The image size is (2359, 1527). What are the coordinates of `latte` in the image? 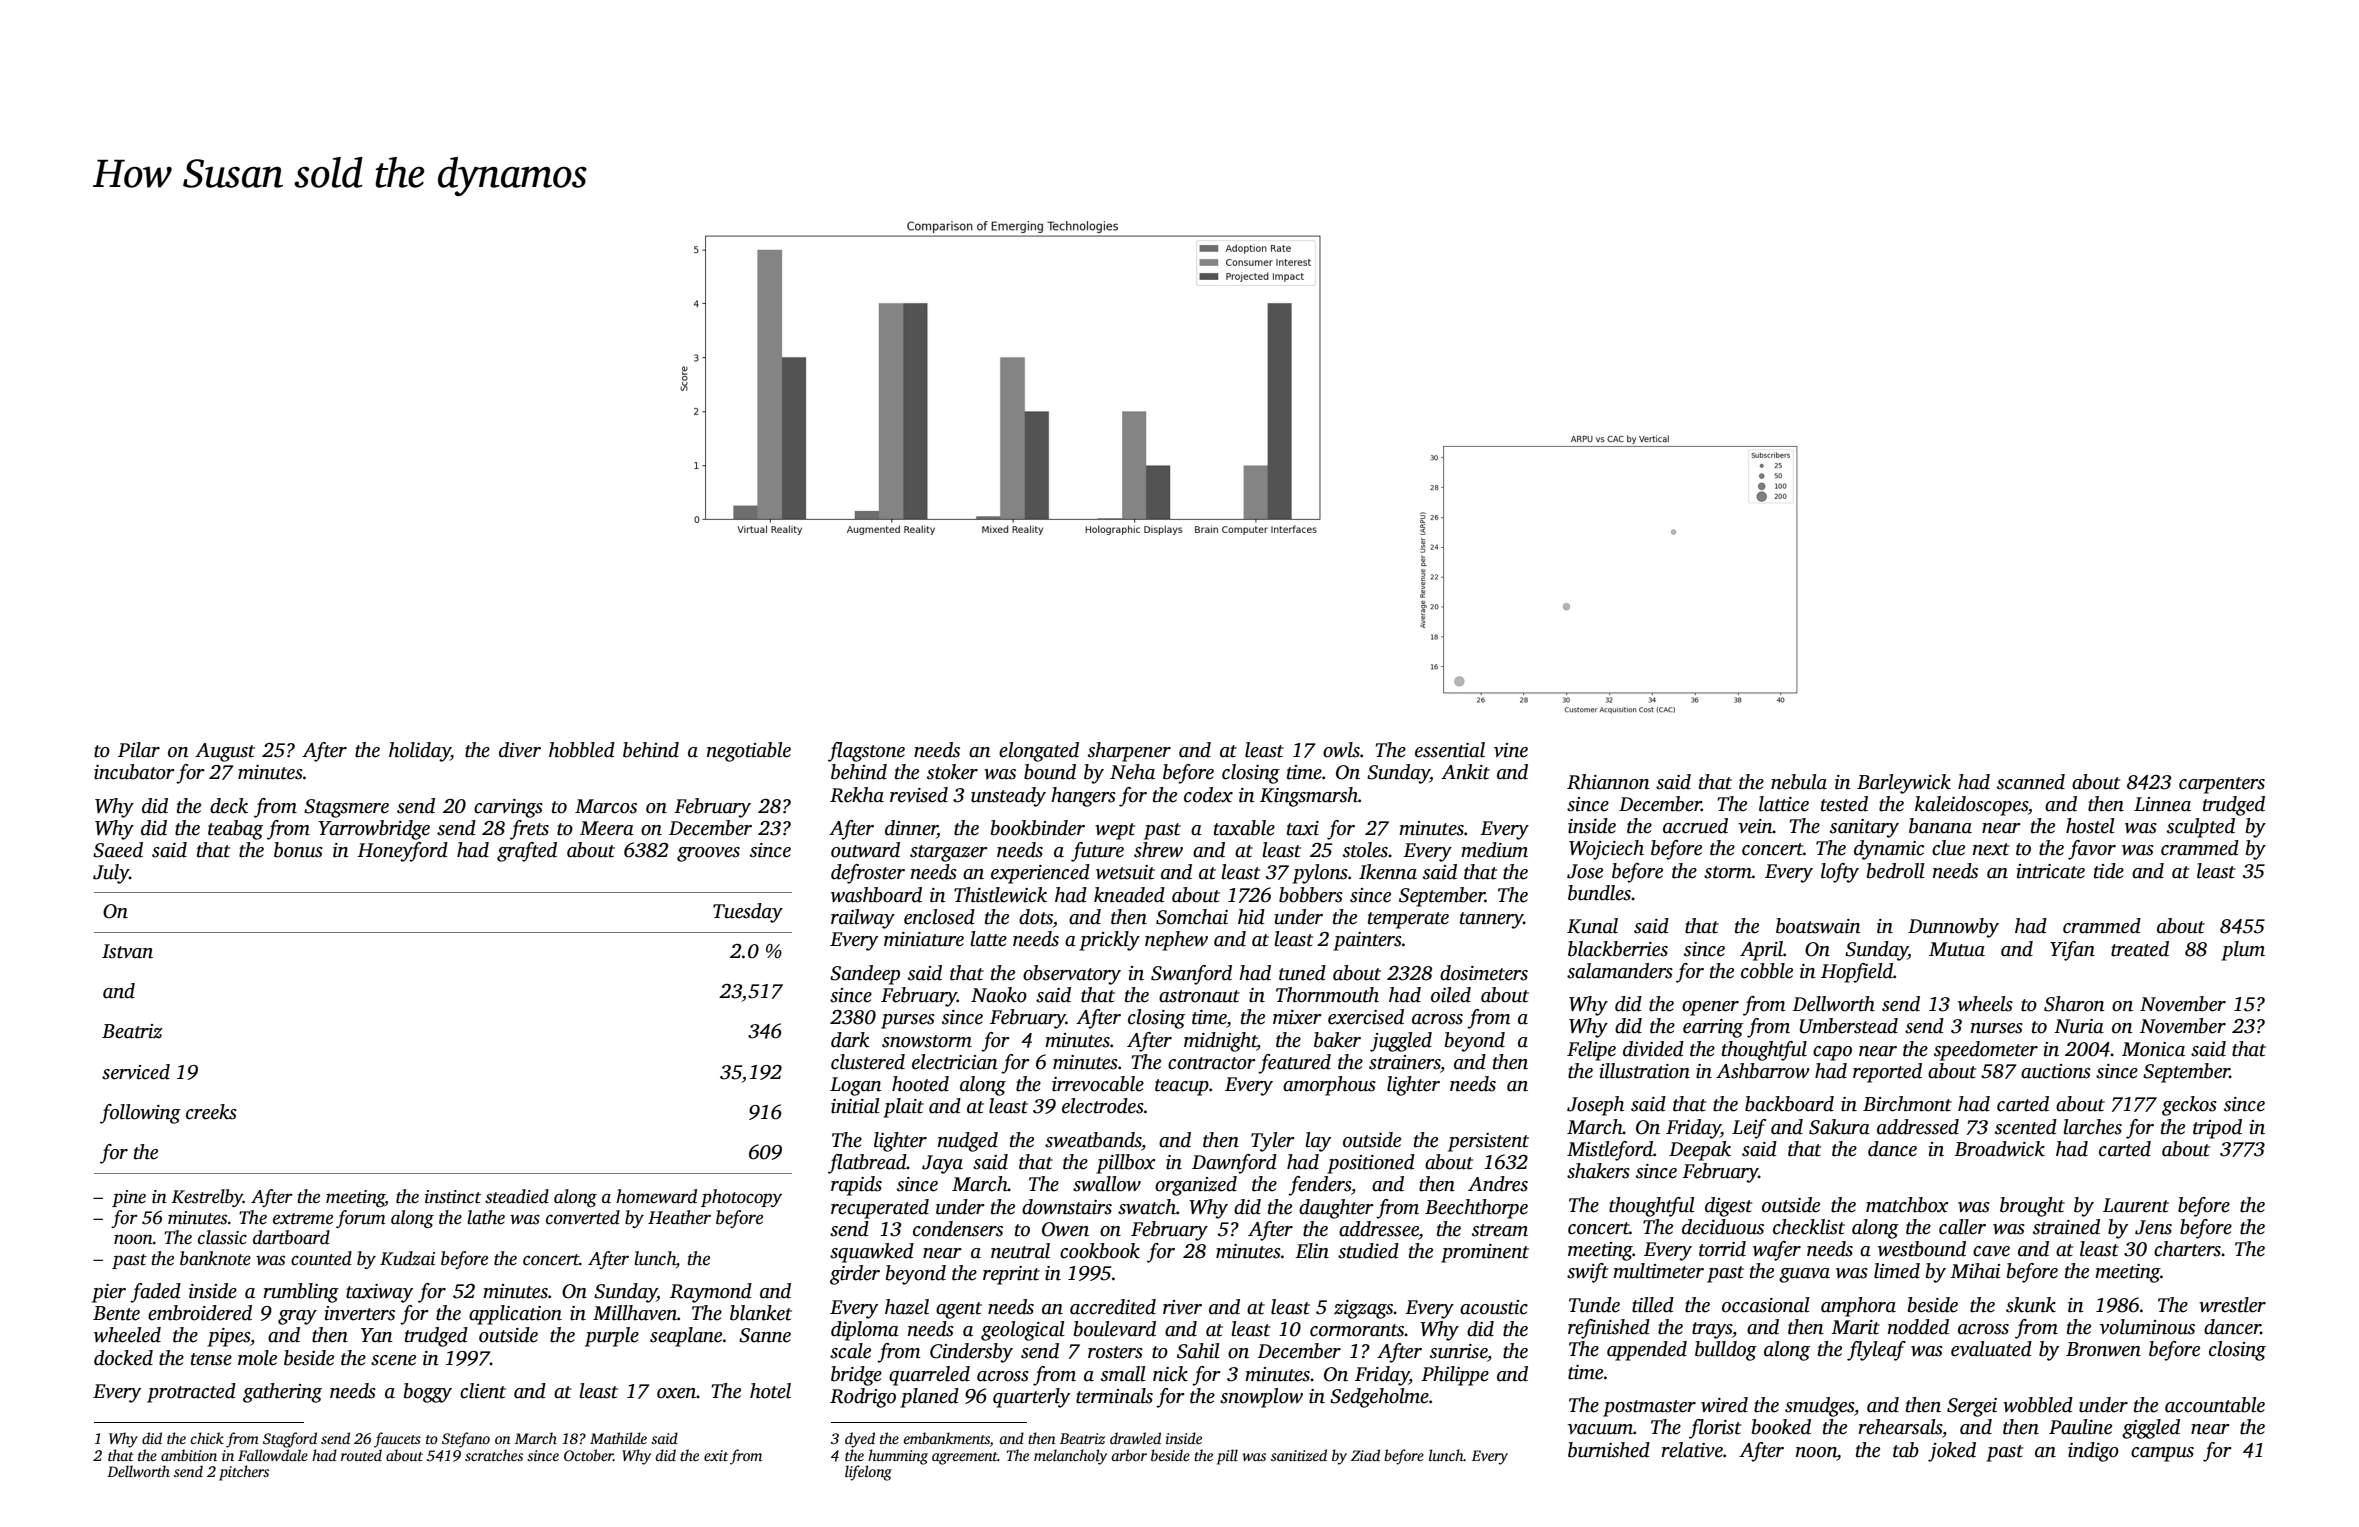 It's located at (988, 939).
